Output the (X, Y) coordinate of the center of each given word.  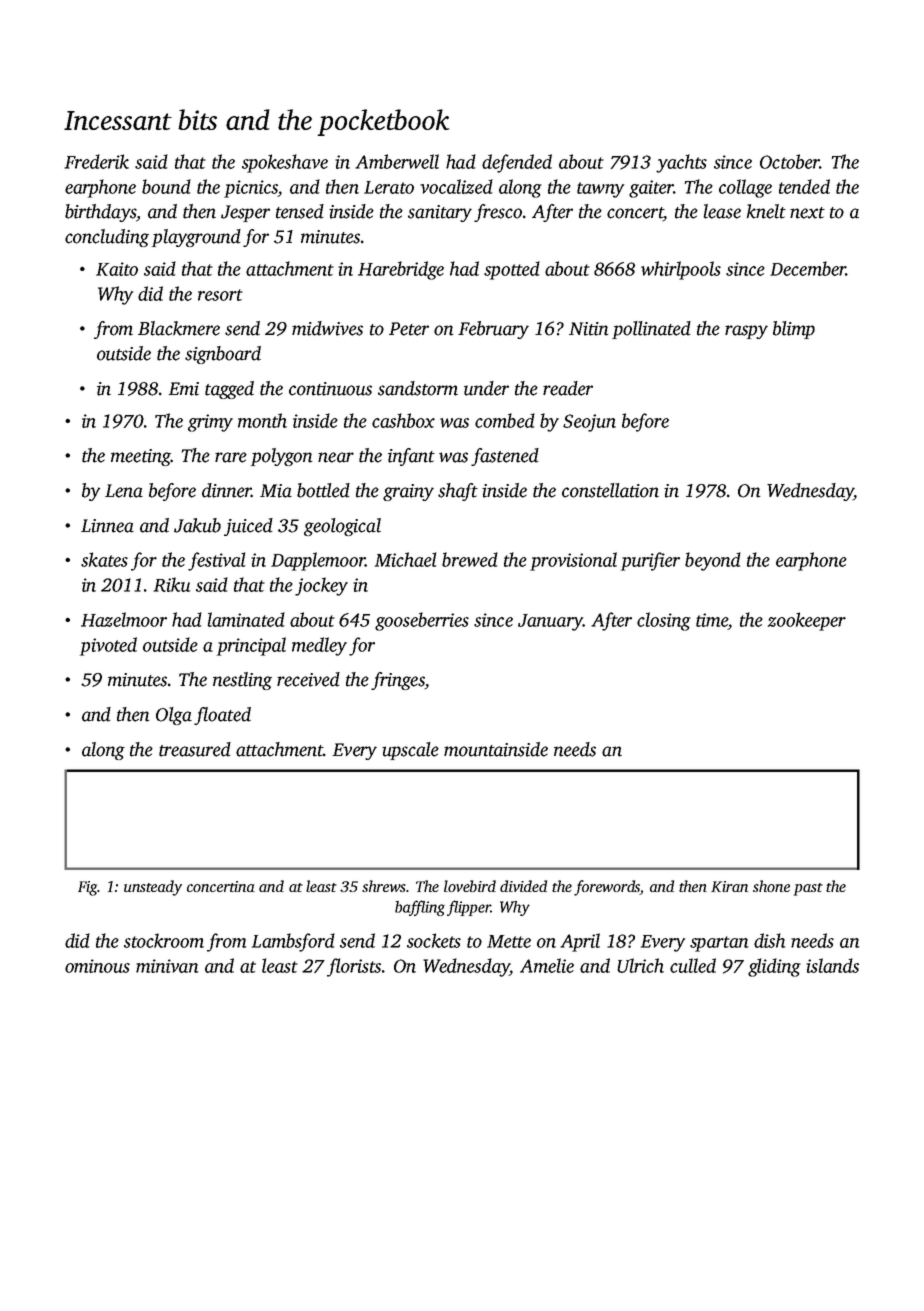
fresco (498, 213)
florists (354, 967)
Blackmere (179, 328)
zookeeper (807, 621)
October (789, 161)
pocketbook (383, 122)
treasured (195, 749)
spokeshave (285, 163)
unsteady (153, 888)
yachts (681, 163)
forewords (607, 888)
